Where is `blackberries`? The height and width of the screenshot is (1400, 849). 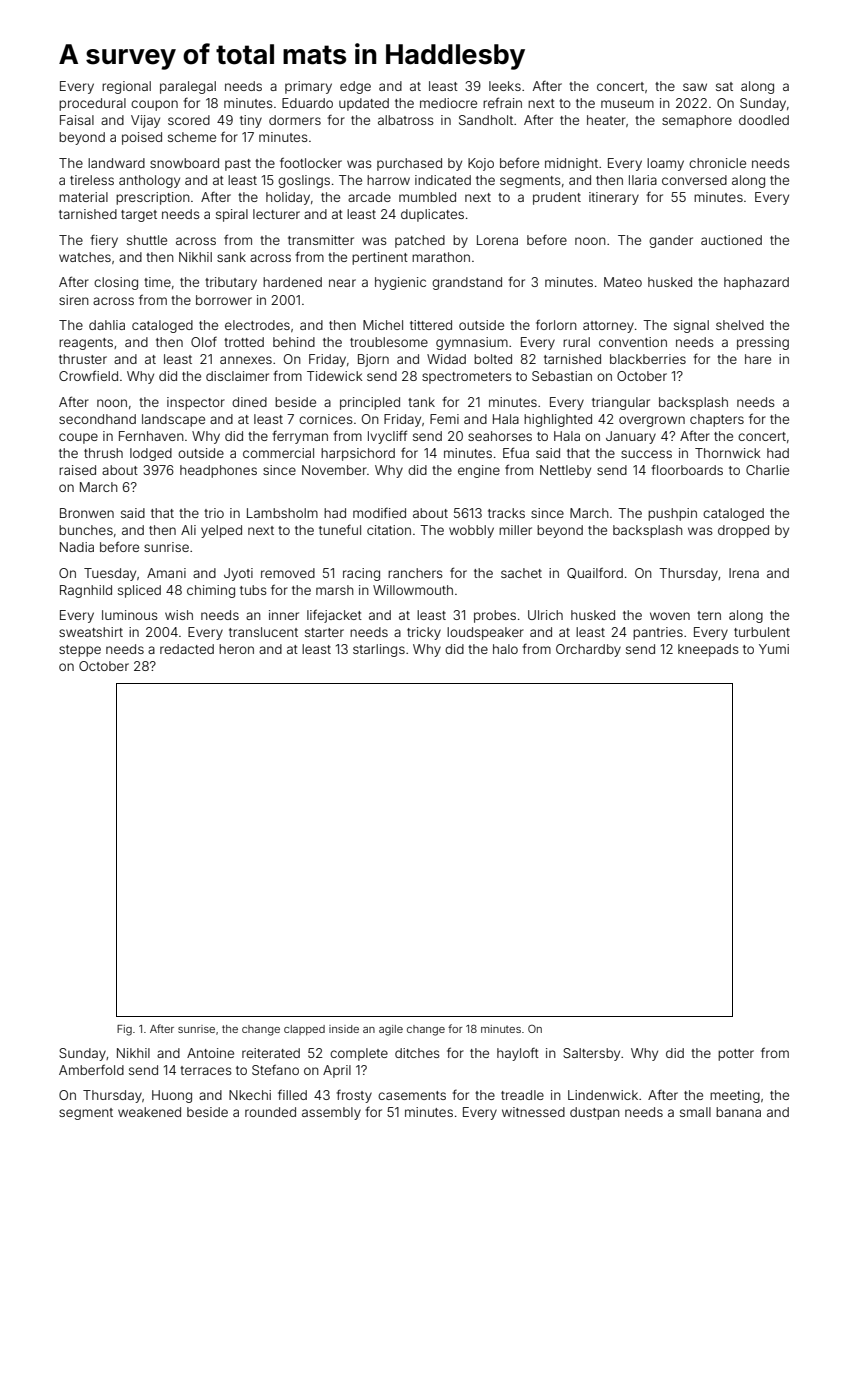 blackberries is located at coordinates (648, 359).
